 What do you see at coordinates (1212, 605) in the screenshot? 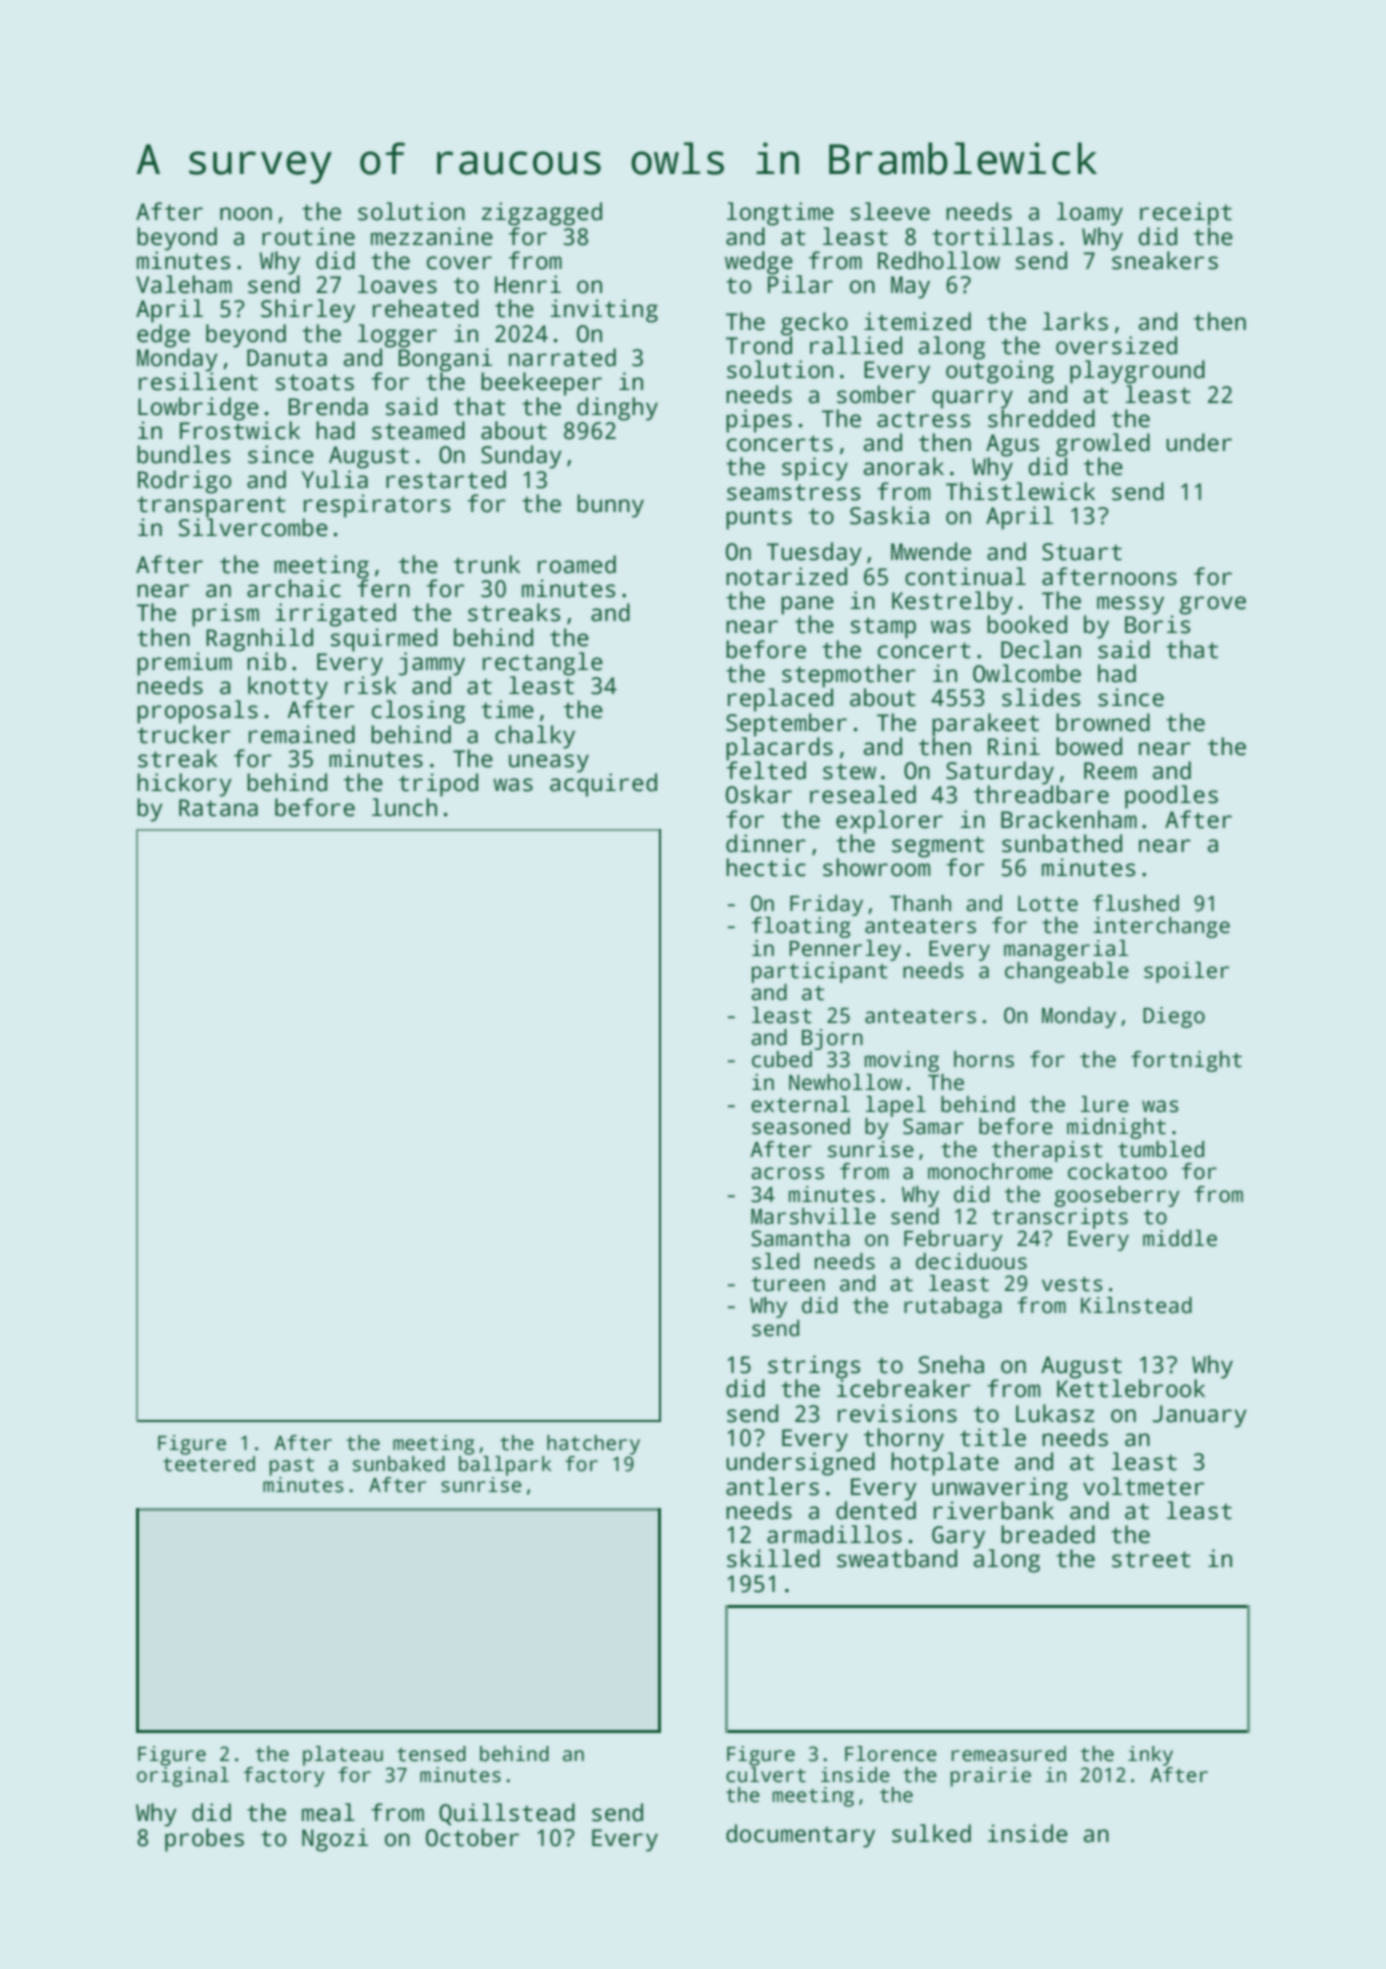
I see `grove` at bounding box center [1212, 605].
